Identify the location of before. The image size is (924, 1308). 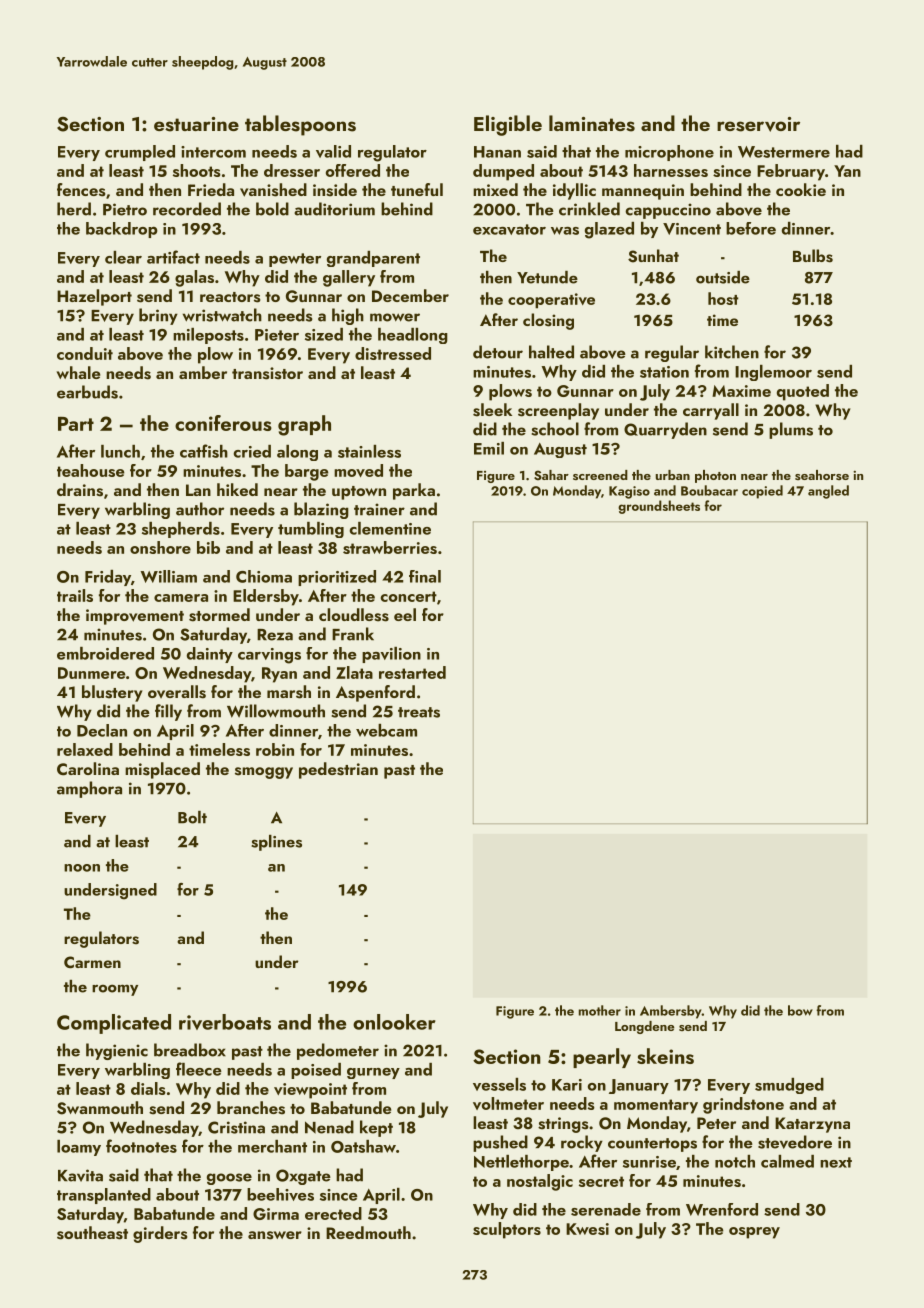
(751, 228).
